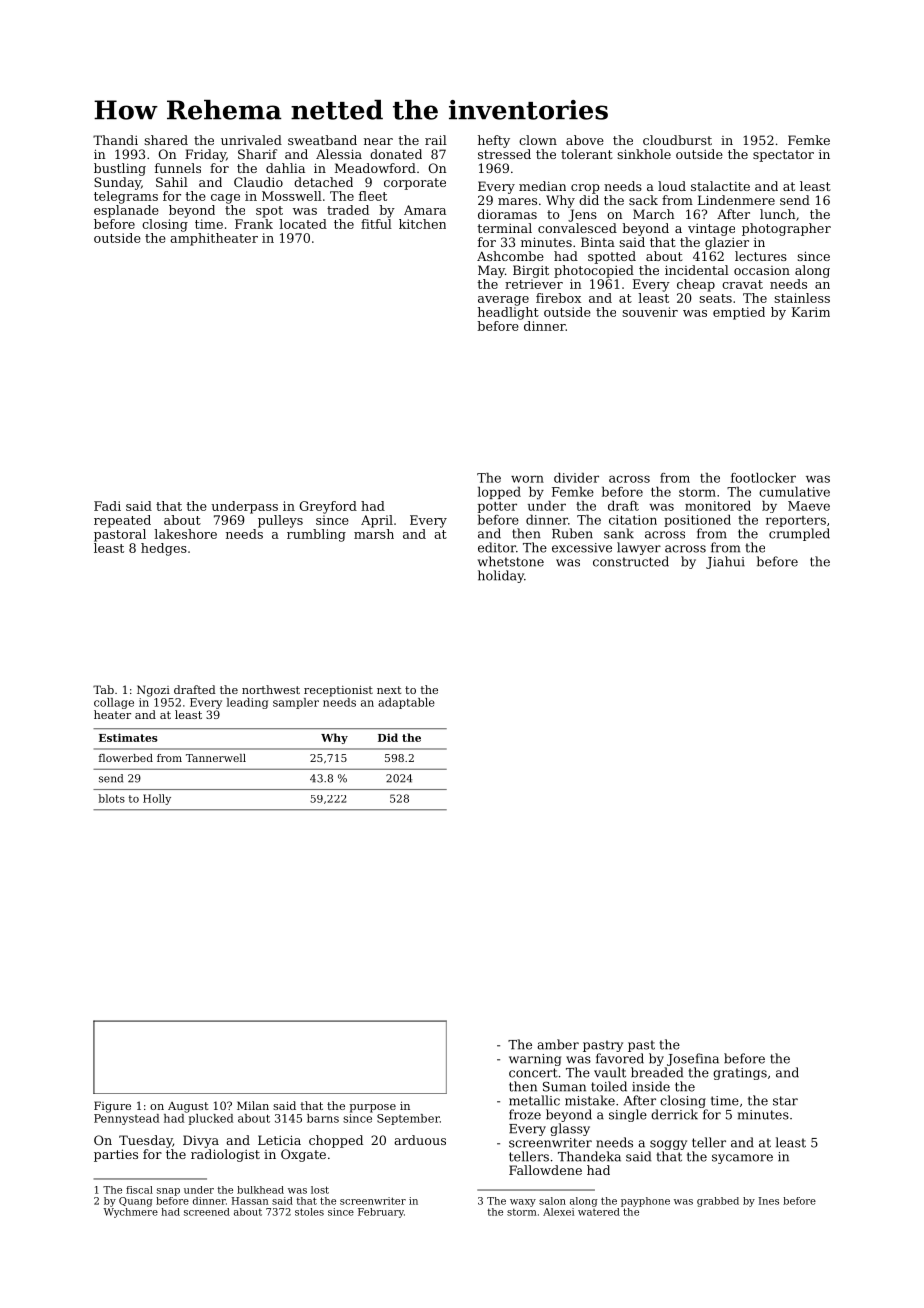 The width and height of the image is (924, 1308). What do you see at coordinates (157, 799) in the image?
I see `Holly` at bounding box center [157, 799].
